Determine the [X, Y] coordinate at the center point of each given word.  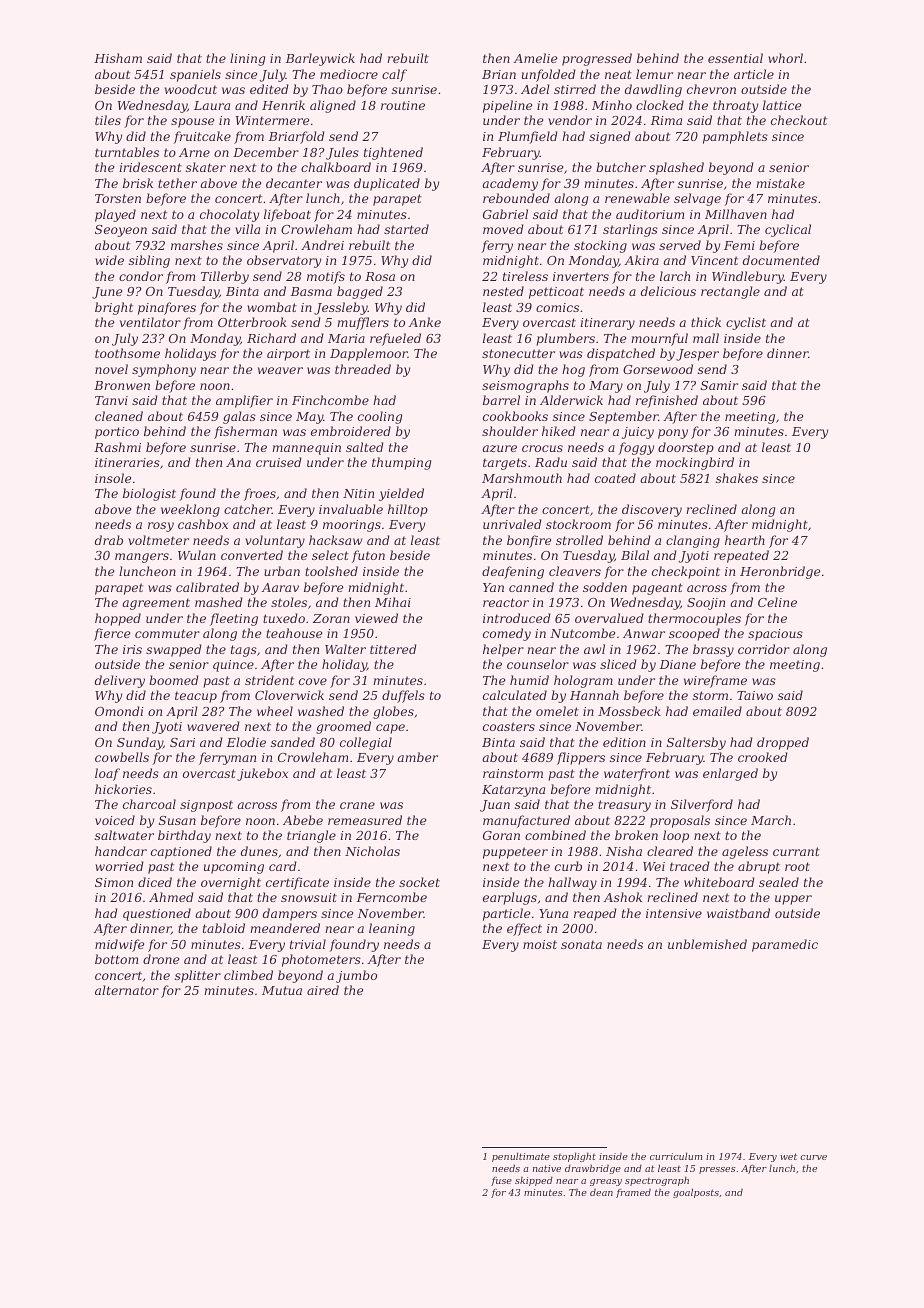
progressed [597, 59]
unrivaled [512, 524]
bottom [116, 959]
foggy [636, 448]
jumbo [356, 976]
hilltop [408, 510]
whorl [785, 58]
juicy [638, 433]
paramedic [785, 945]
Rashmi [117, 447]
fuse [501, 1181]
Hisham [118, 58]
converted [252, 555]
